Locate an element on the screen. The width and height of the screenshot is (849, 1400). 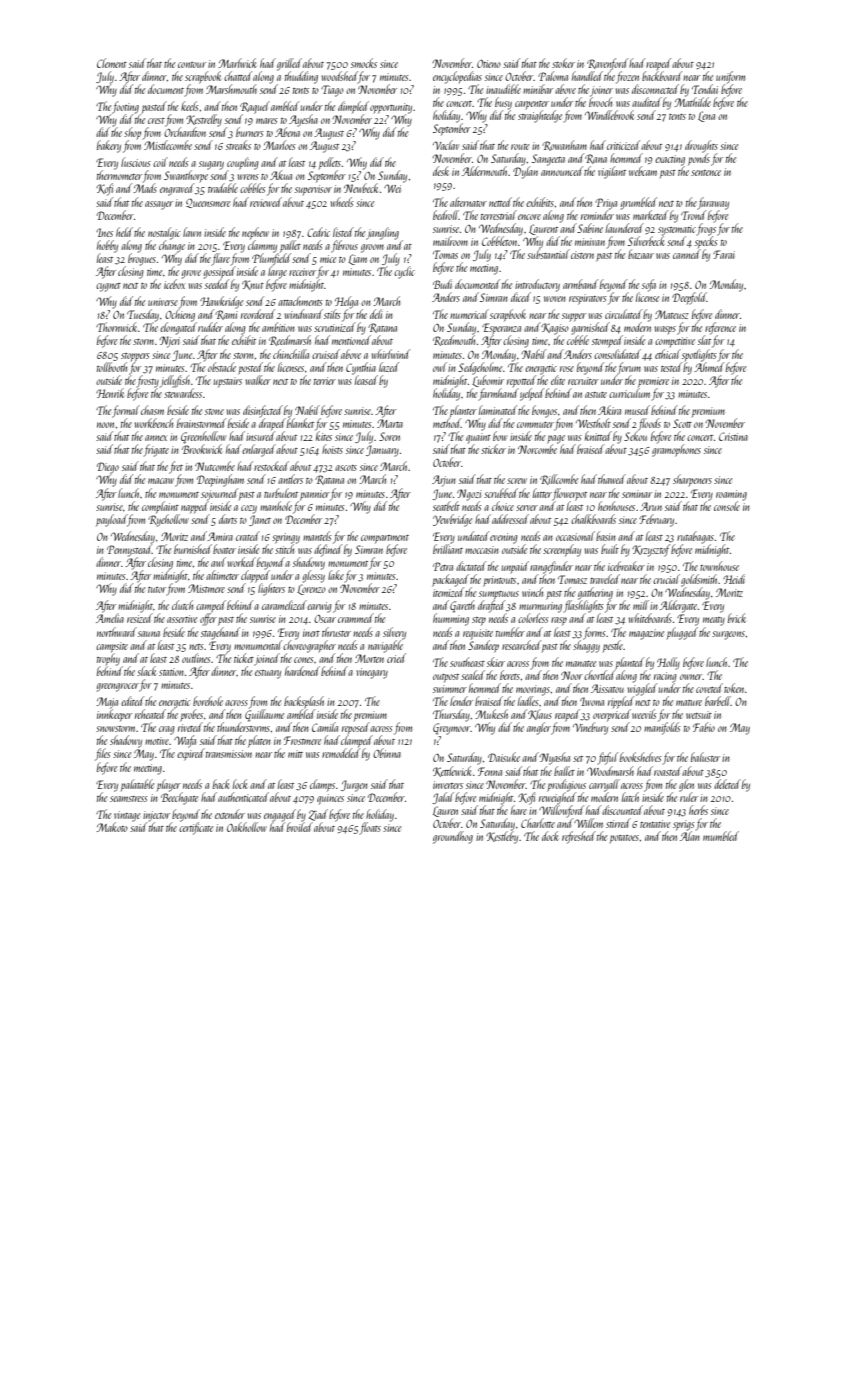
Marlwick is located at coordinates (237, 63).
